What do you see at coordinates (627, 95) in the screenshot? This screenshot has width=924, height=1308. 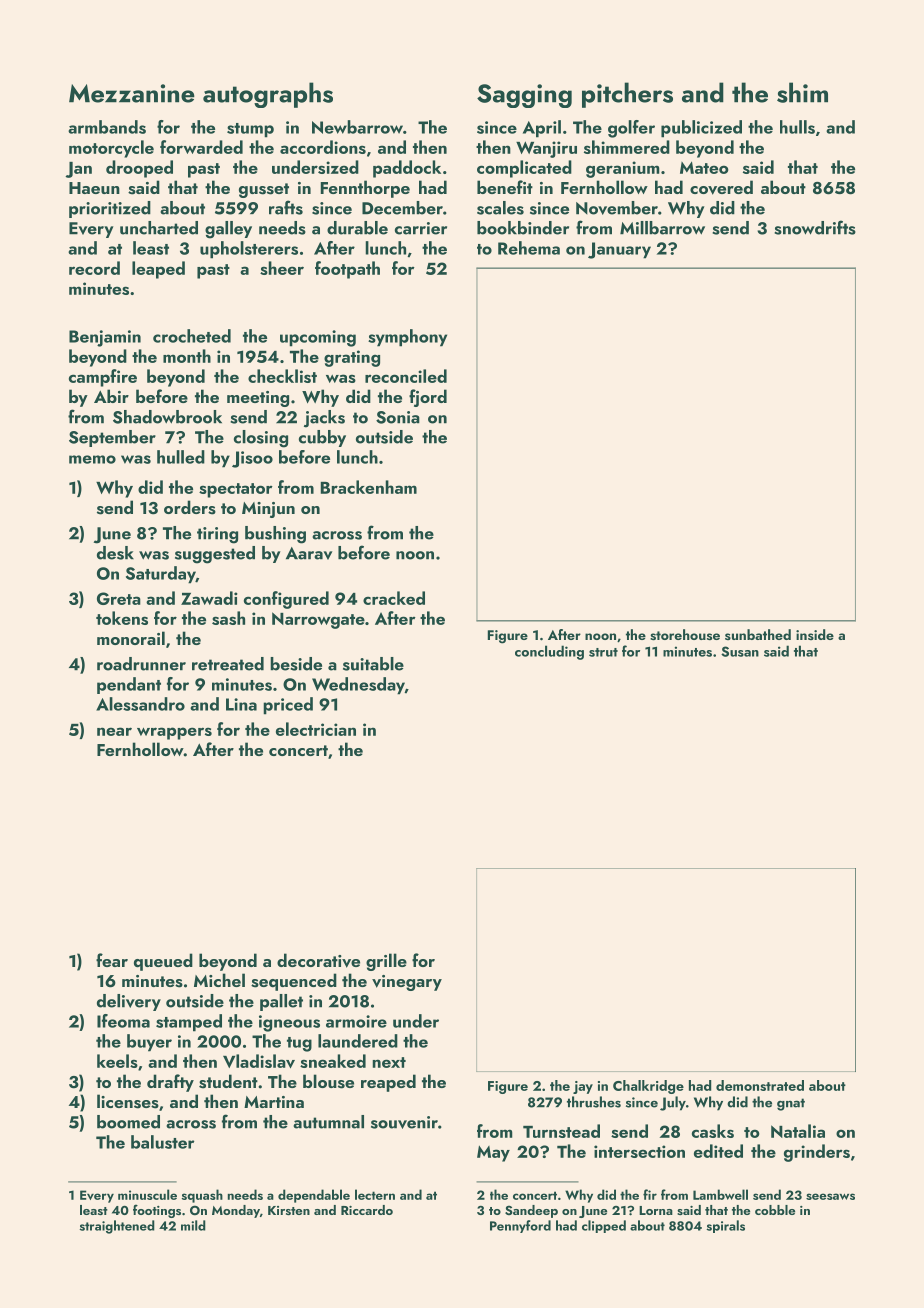 I see `pitchers` at bounding box center [627, 95].
